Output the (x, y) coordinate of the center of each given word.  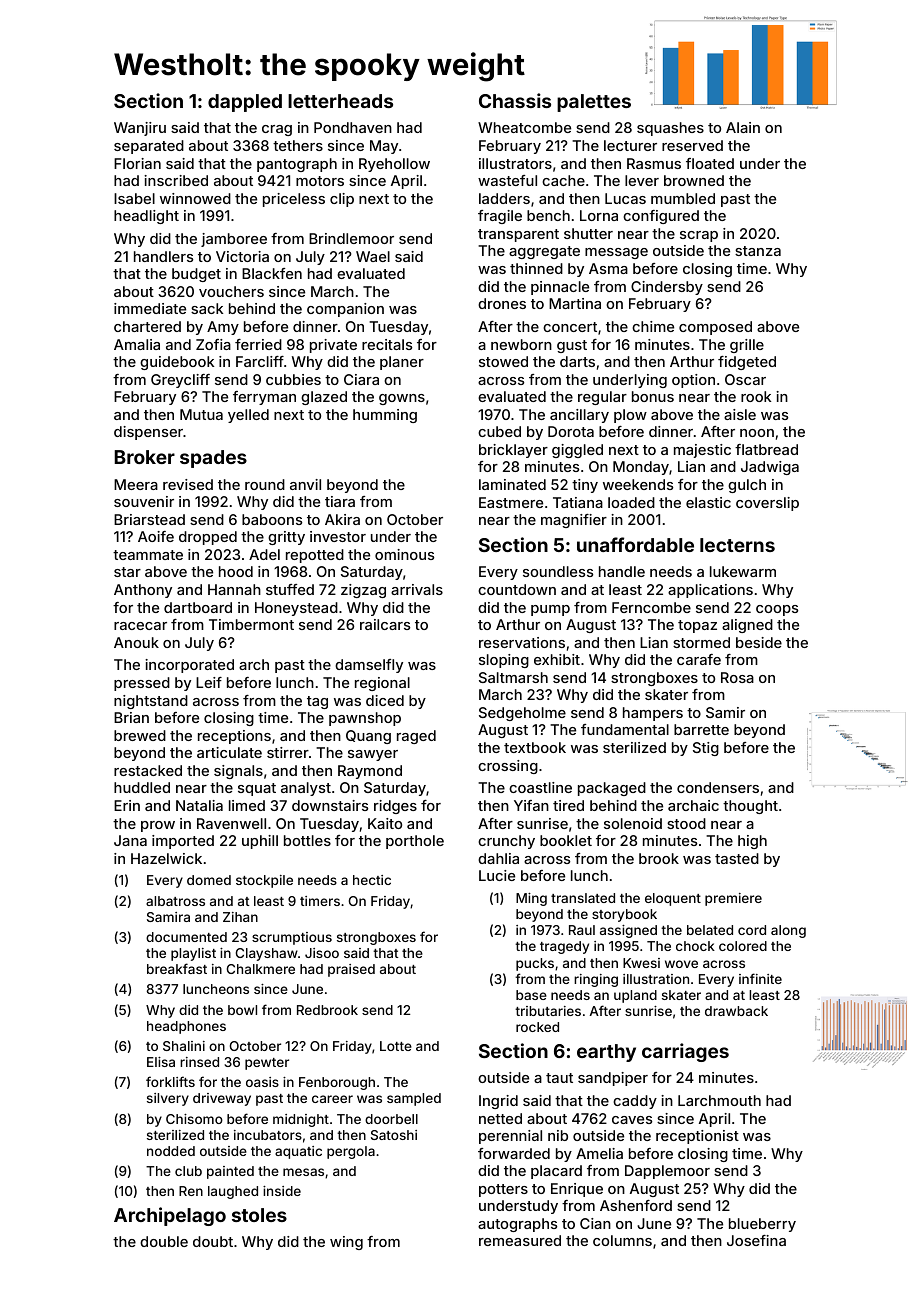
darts (577, 361)
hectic (372, 880)
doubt (213, 1241)
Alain (743, 127)
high (752, 842)
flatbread (766, 449)
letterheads (340, 101)
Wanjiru (140, 129)
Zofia (213, 344)
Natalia (199, 805)
